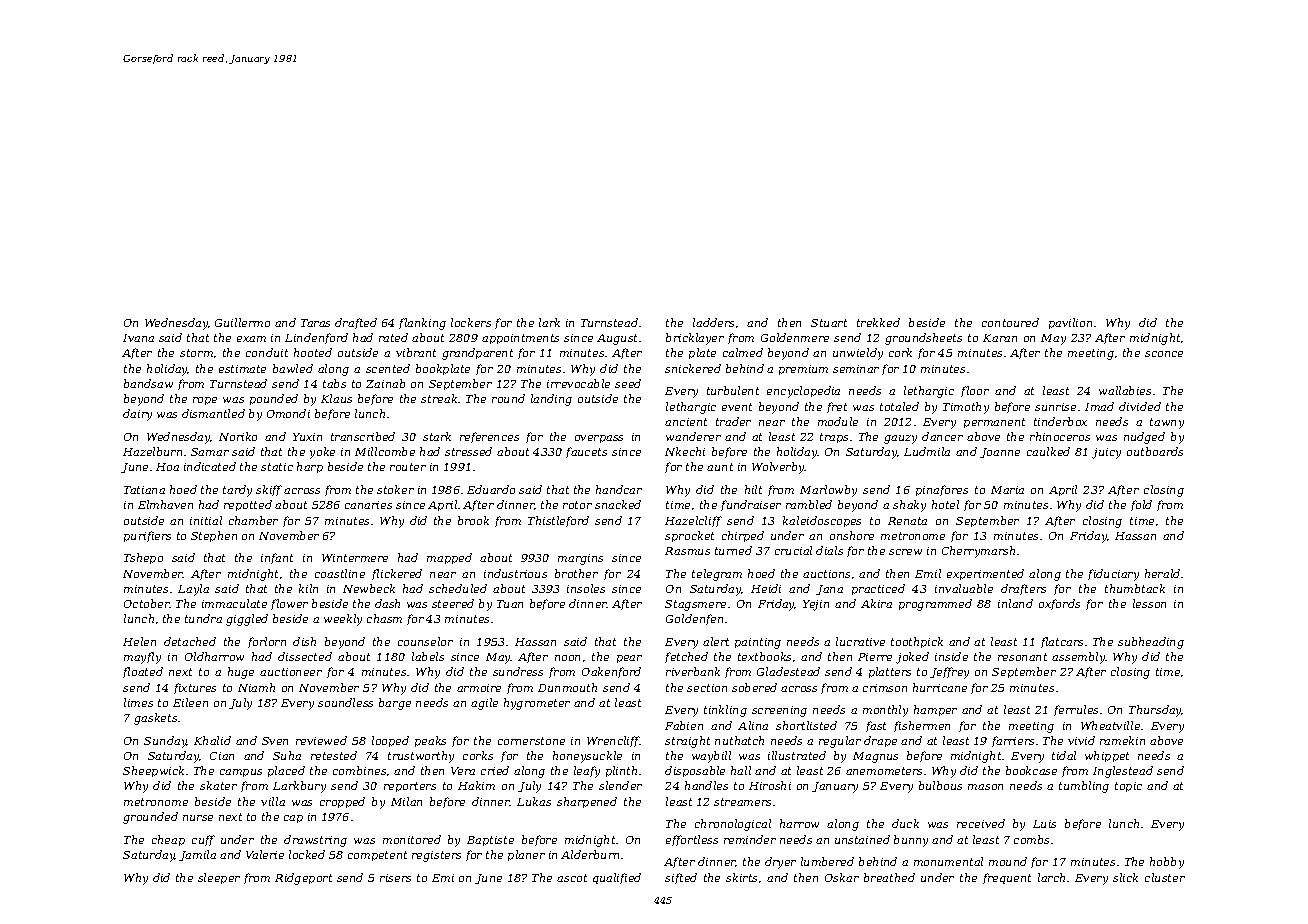  What do you see at coordinates (196, 353) in the screenshot?
I see `storm` at bounding box center [196, 353].
